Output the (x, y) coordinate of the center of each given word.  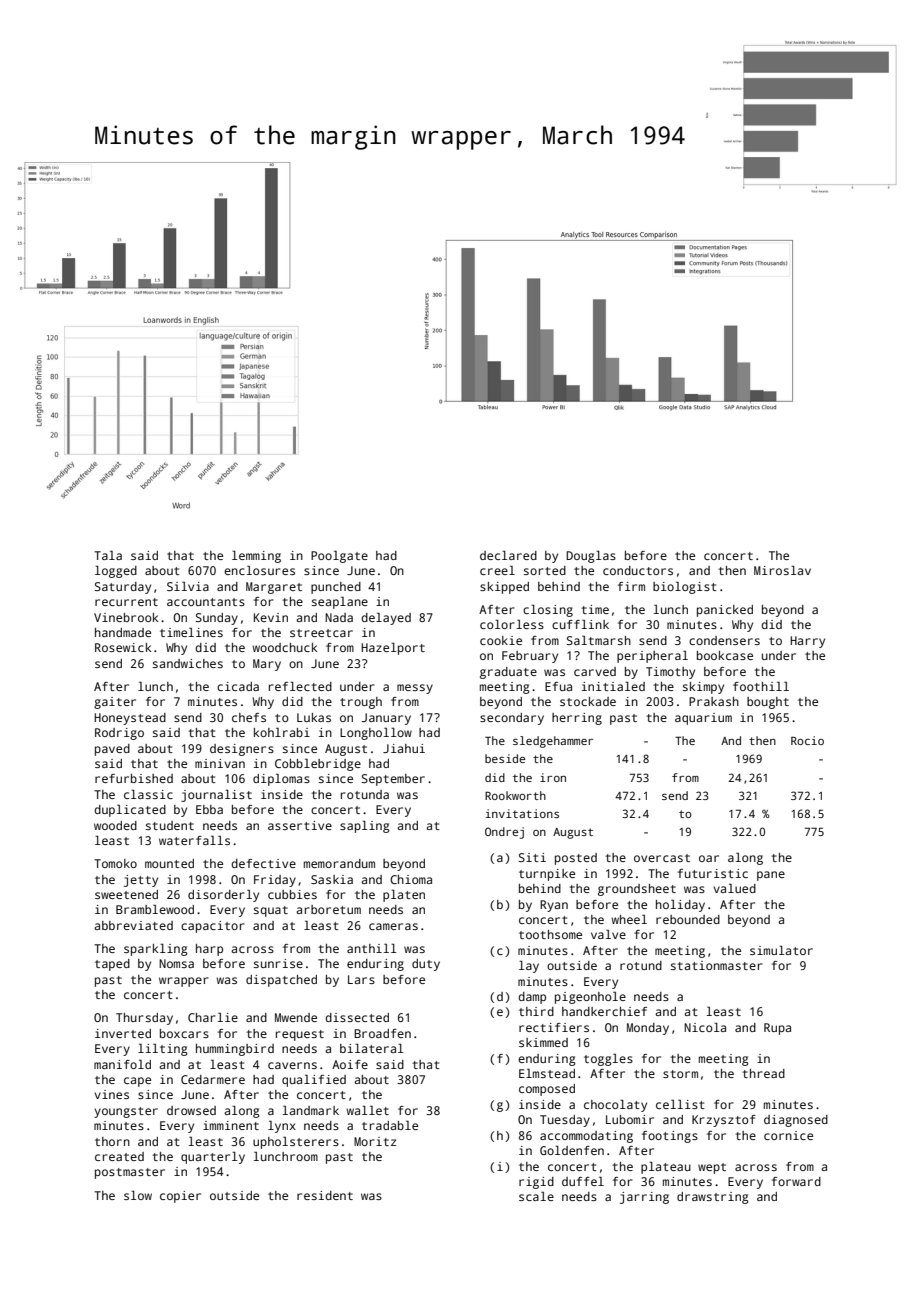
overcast (662, 858)
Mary (267, 665)
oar (709, 858)
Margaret (274, 588)
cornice (788, 1135)
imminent (231, 1125)
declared (508, 555)
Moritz (375, 1141)
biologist (685, 587)
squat (271, 911)
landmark (311, 1110)
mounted (169, 863)
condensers (724, 640)
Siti (532, 857)
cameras (393, 926)
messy (415, 689)
